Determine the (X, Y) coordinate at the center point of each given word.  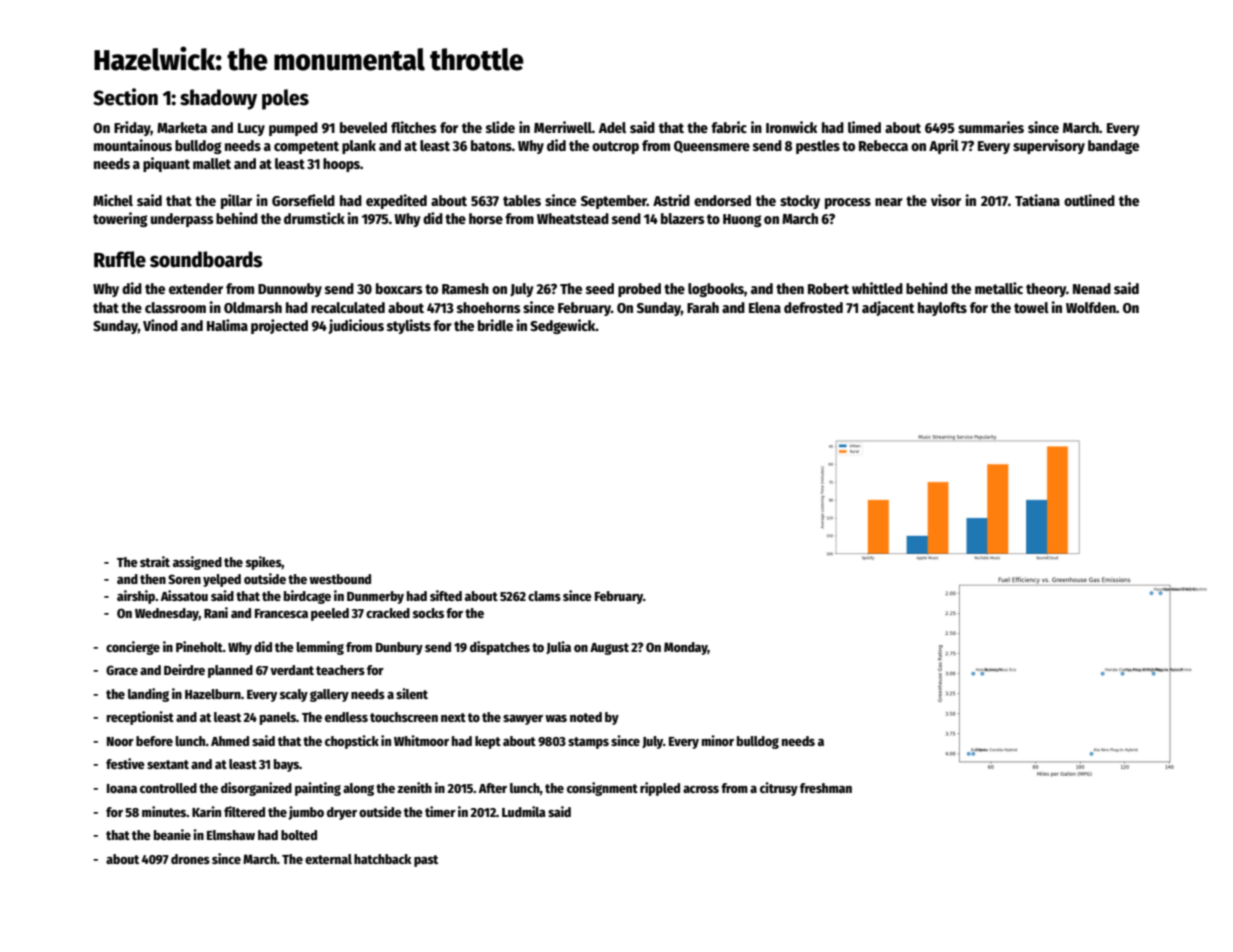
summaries (991, 127)
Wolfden (1091, 307)
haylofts (942, 309)
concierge (133, 648)
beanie (172, 834)
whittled (877, 288)
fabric (729, 127)
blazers (683, 218)
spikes (264, 563)
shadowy (218, 99)
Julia (558, 647)
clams (544, 596)
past (426, 861)
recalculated (348, 307)
